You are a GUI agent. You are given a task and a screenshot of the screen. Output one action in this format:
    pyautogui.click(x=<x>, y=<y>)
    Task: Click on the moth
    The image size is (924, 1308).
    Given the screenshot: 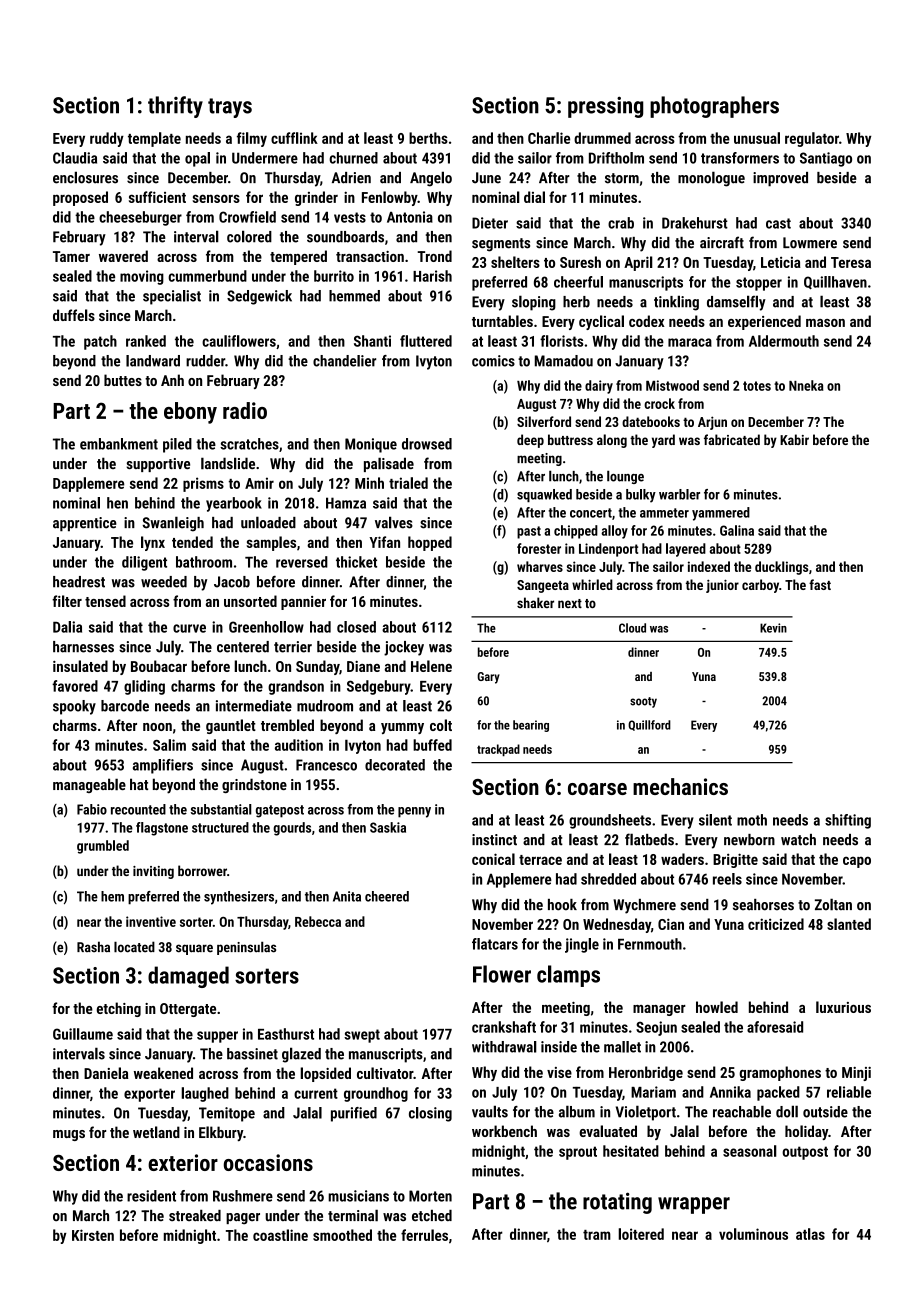 What is the action you would take?
    pyautogui.click(x=752, y=820)
